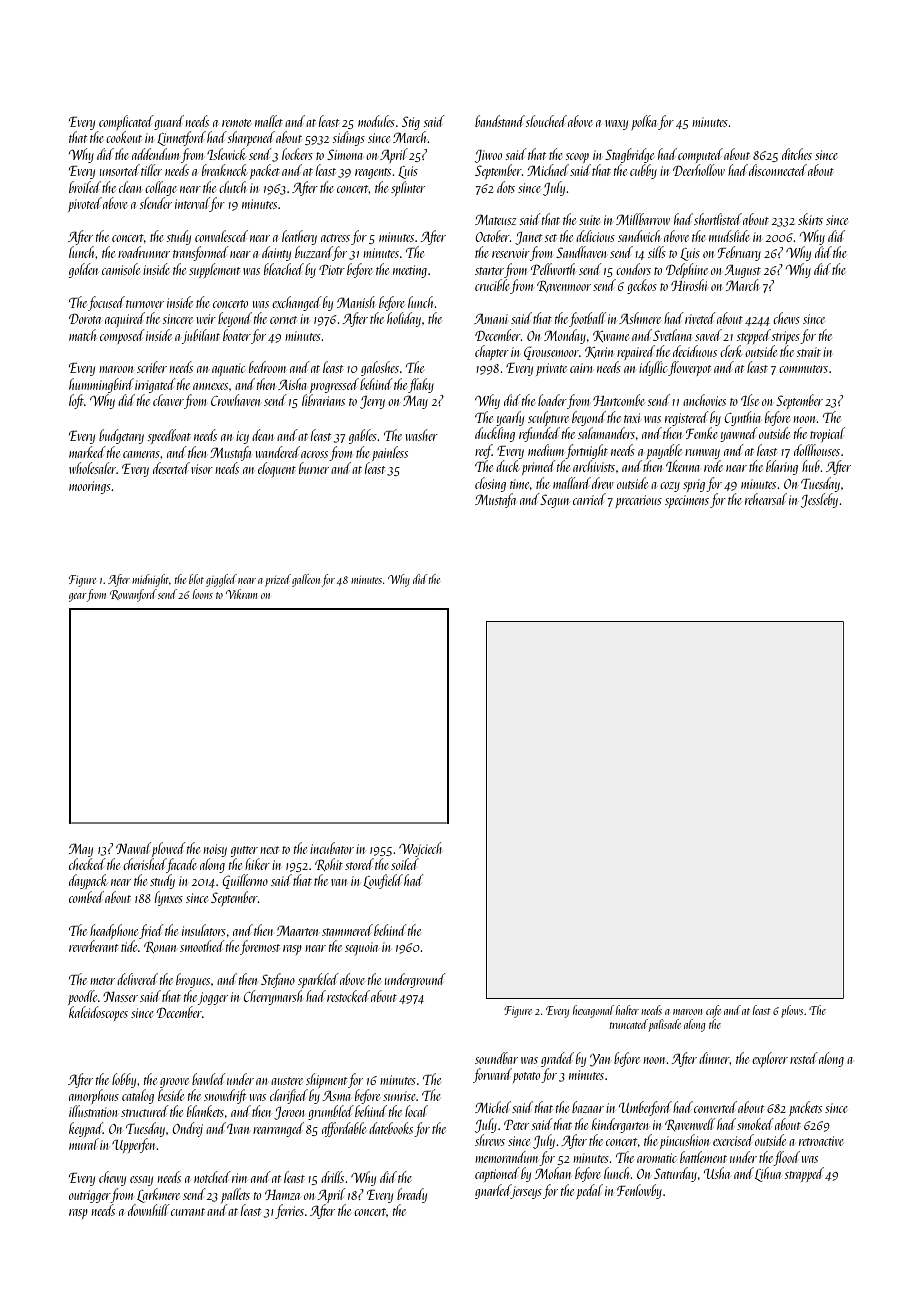 This screenshot has height=1308, width=924. Describe the element at coordinates (335, 238) in the screenshot. I see `actress` at that location.
